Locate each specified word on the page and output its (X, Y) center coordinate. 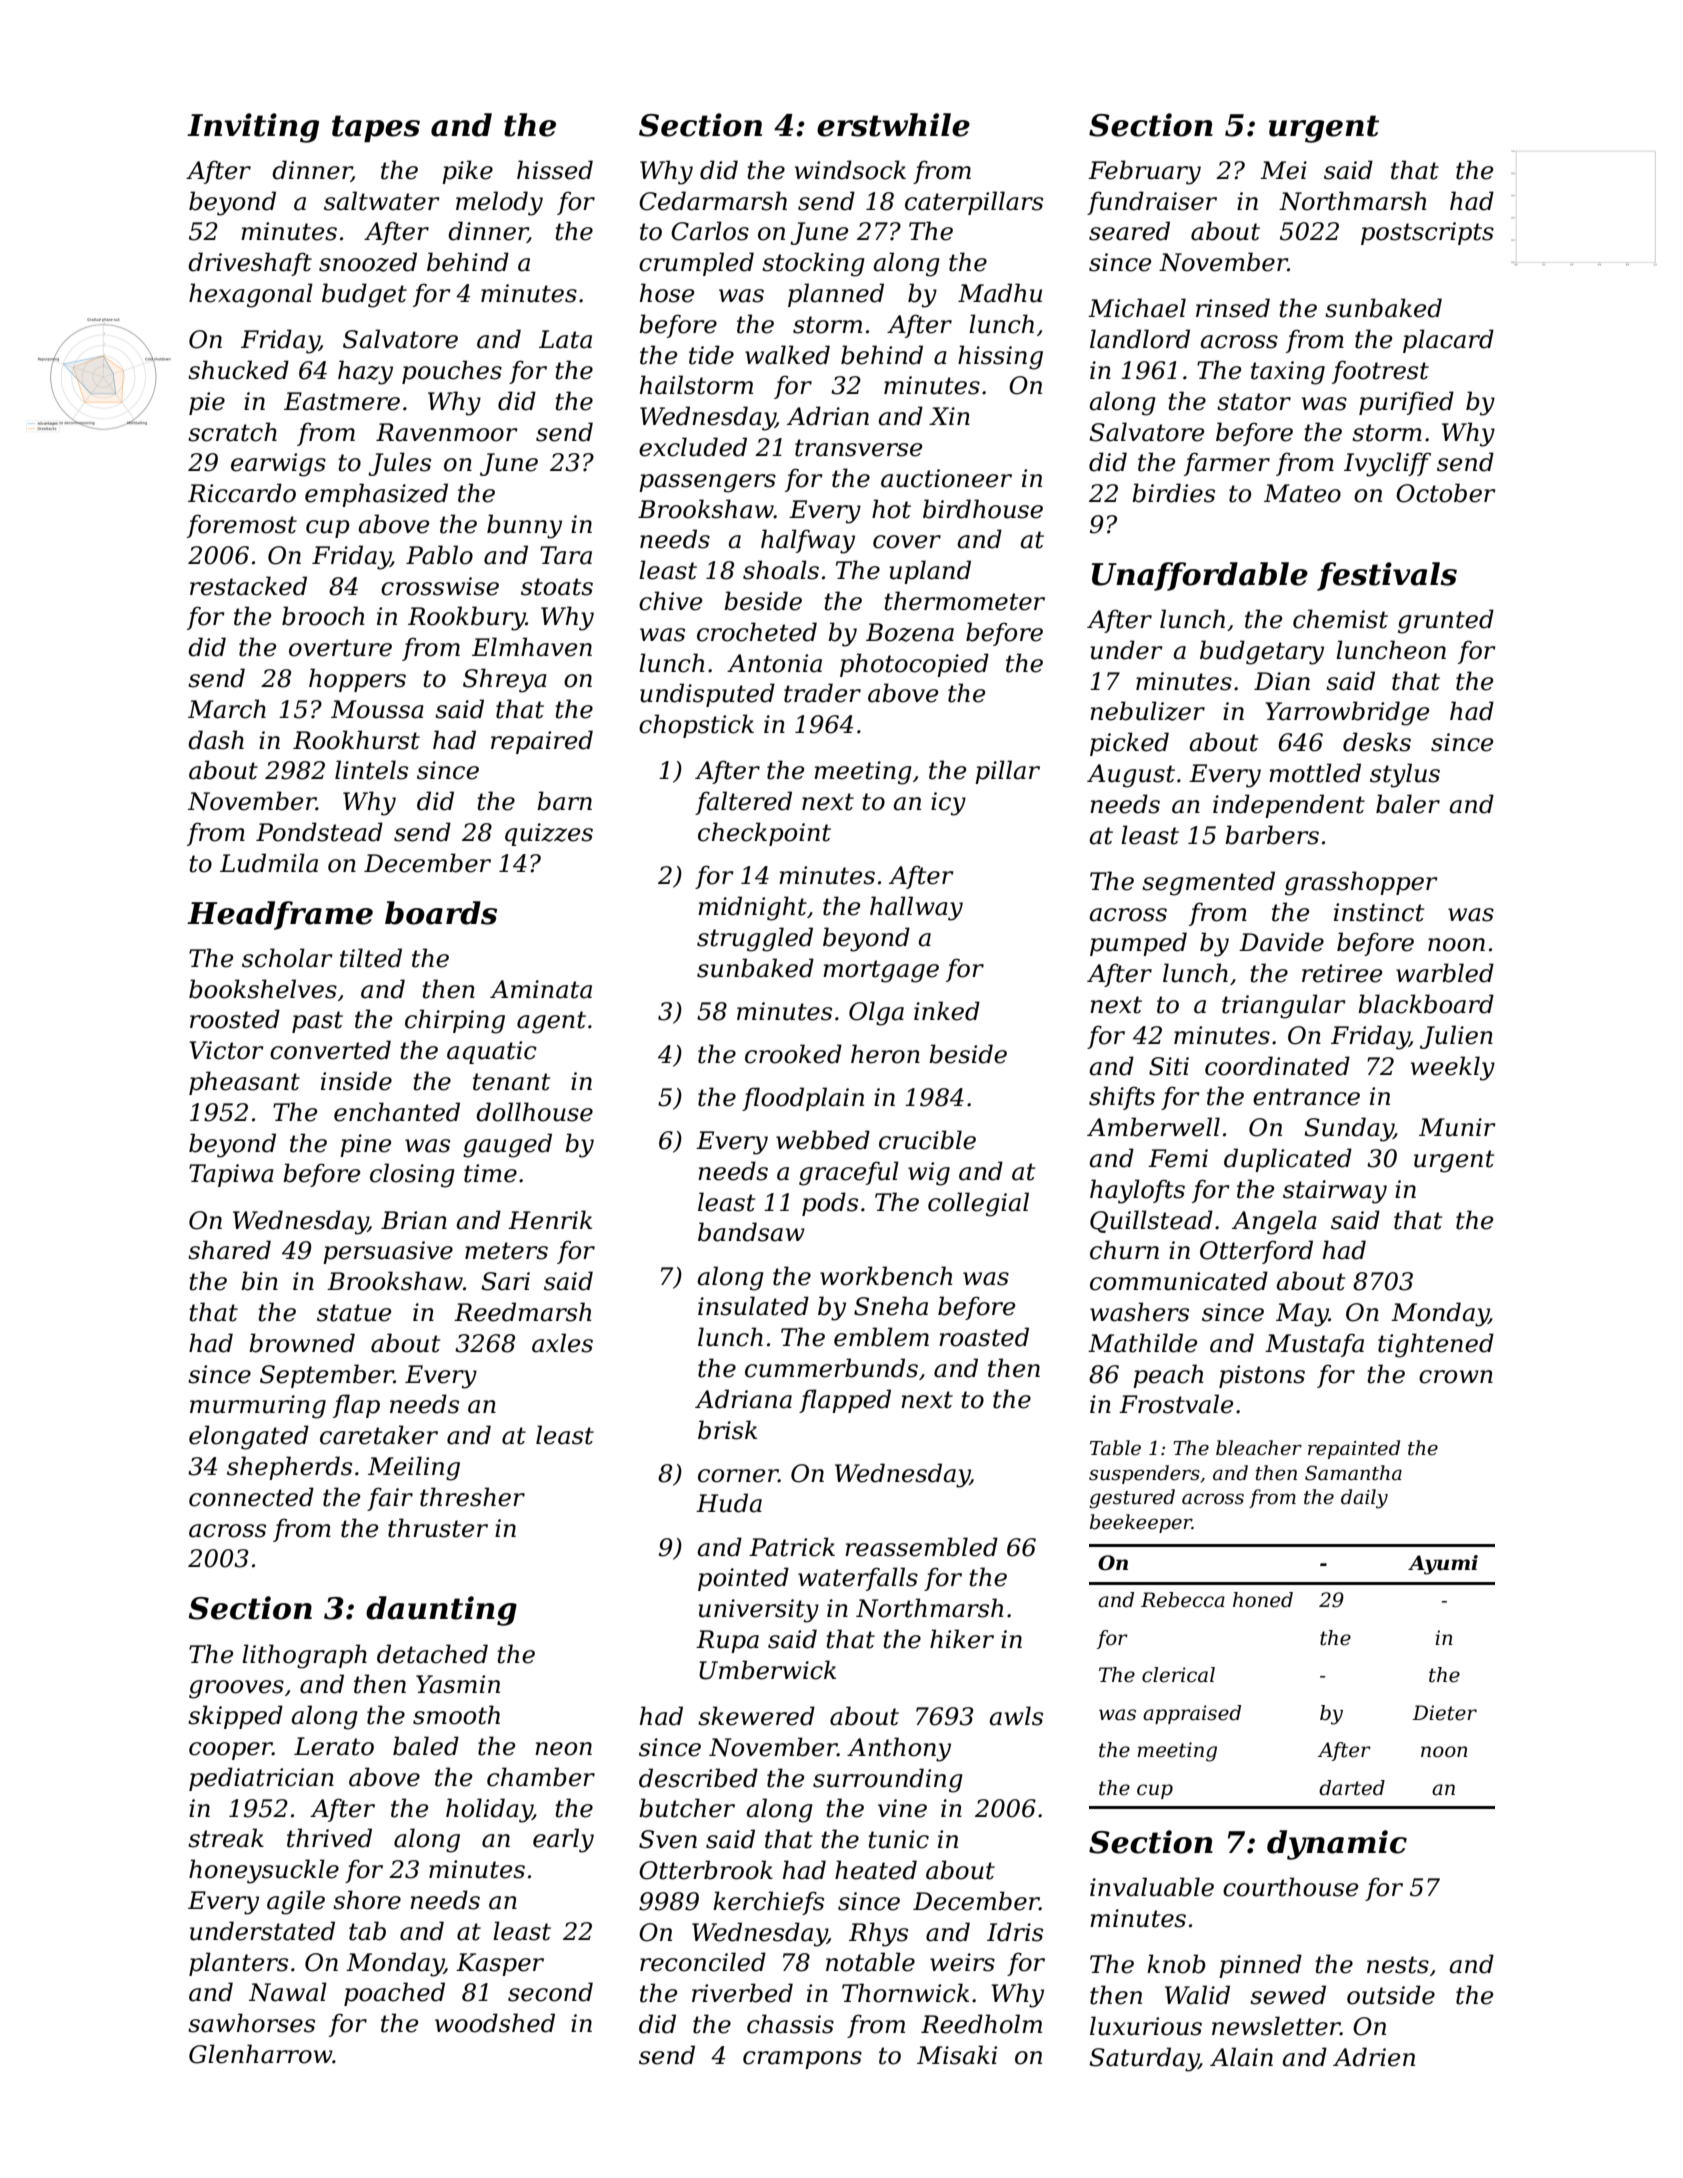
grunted (1446, 621)
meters (506, 1251)
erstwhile (893, 125)
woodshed (495, 2023)
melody (499, 203)
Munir (1457, 1127)
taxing (1288, 373)
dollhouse (534, 1112)
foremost (242, 526)
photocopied (914, 665)
